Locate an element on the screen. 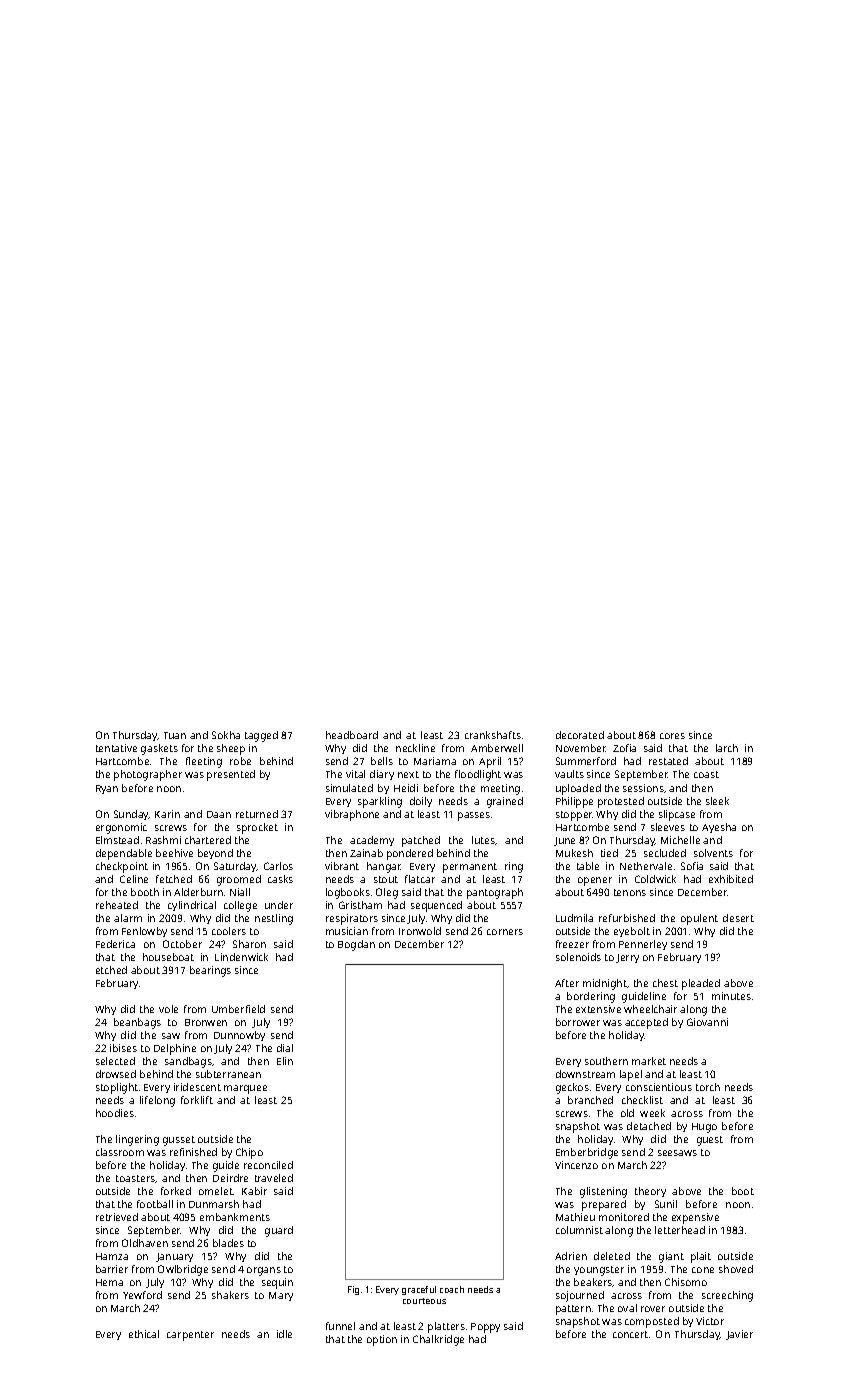 The width and height of the screenshot is (849, 1400). iridescent is located at coordinates (197, 1087).
